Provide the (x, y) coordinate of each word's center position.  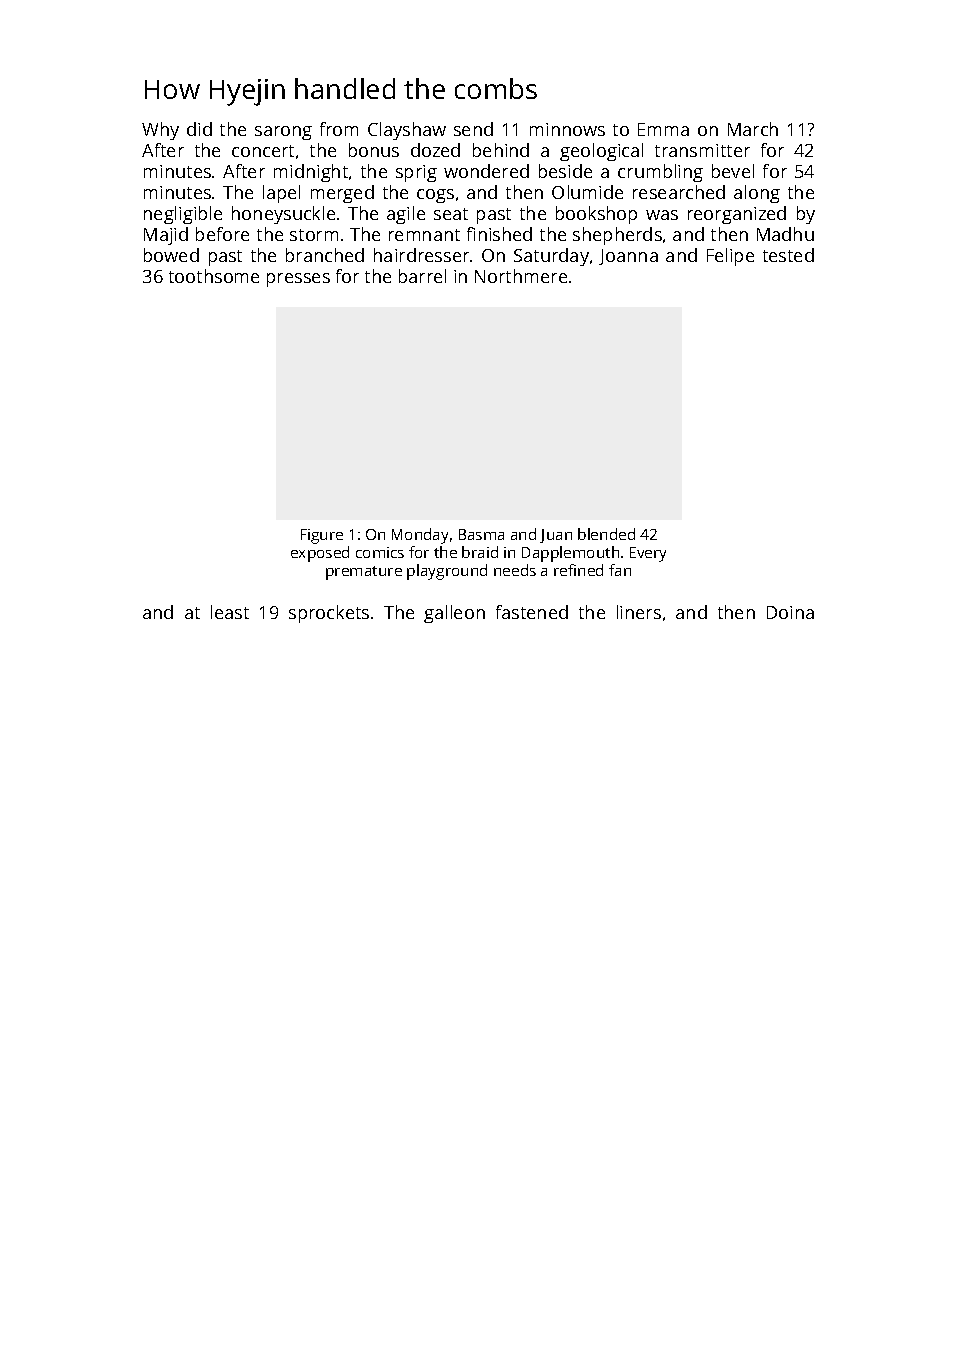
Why (160, 131)
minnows (567, 129)
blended (606, 534)
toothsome (214, 276)
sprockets (329, 614)
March (753, 129)
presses (298, 280)
